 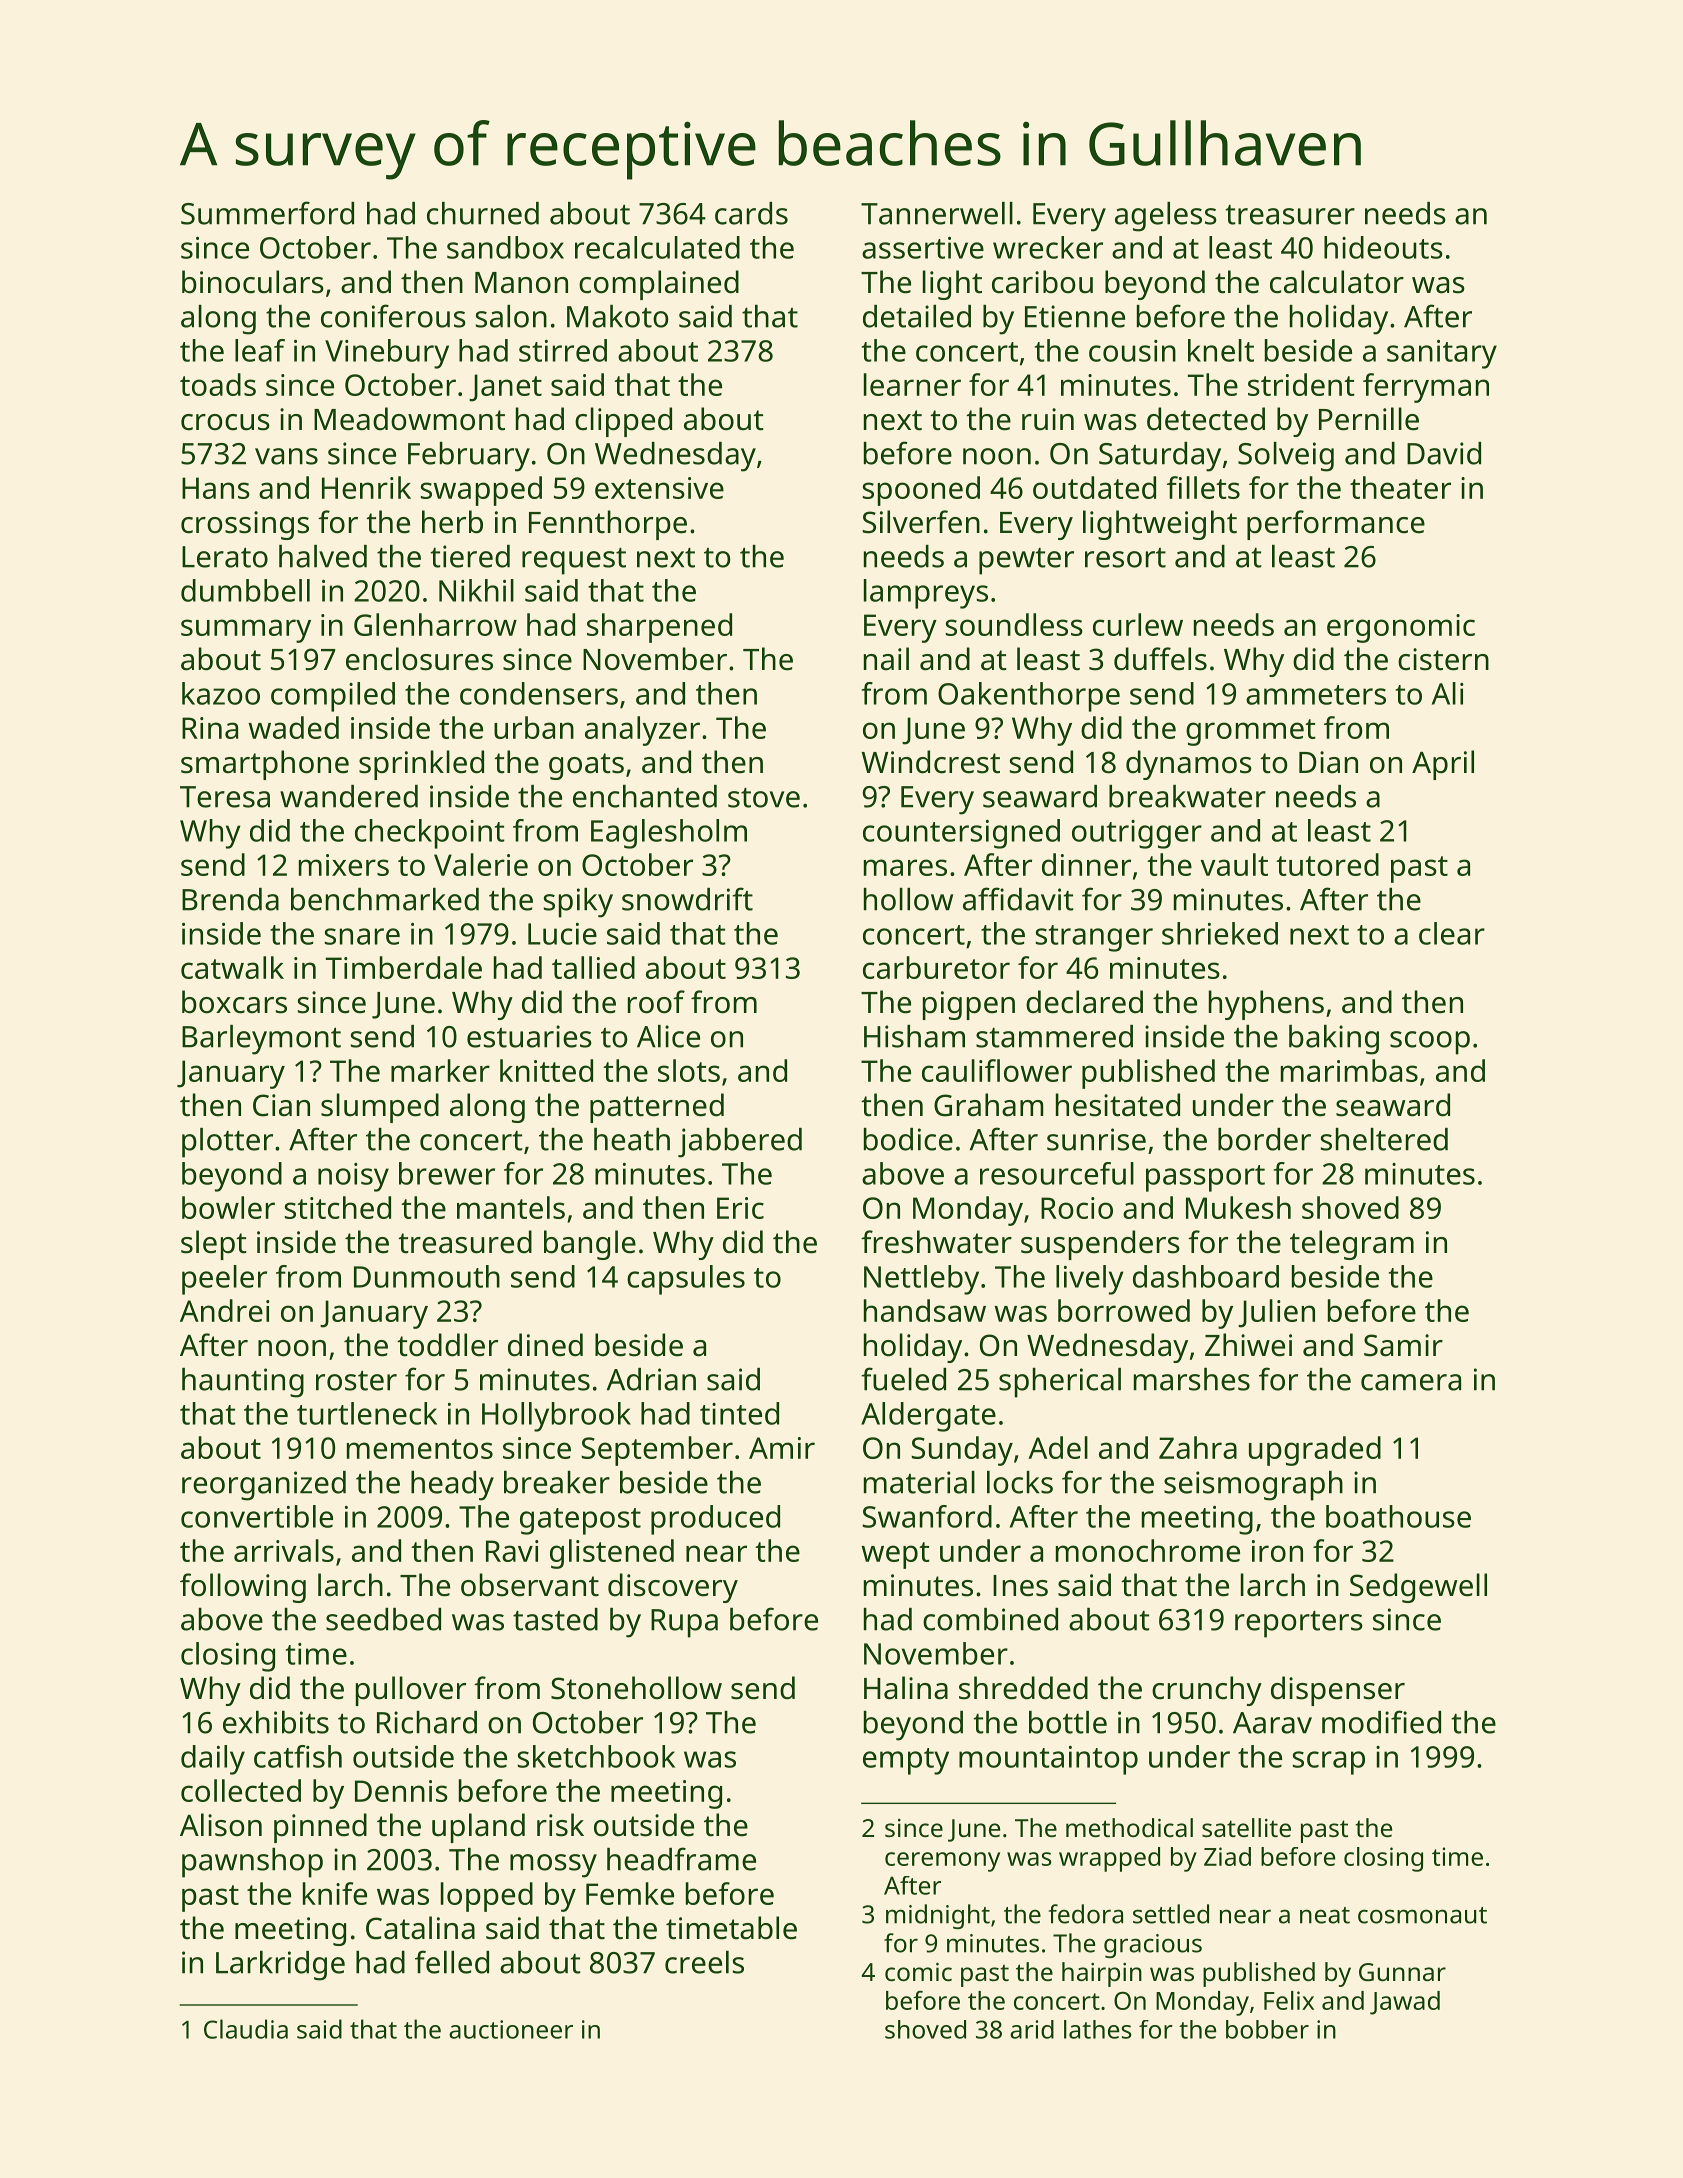 What do you see at coordinates (687, 899) in the screenshot?
I see `snowdrift` at bounding box center [687, 899].
